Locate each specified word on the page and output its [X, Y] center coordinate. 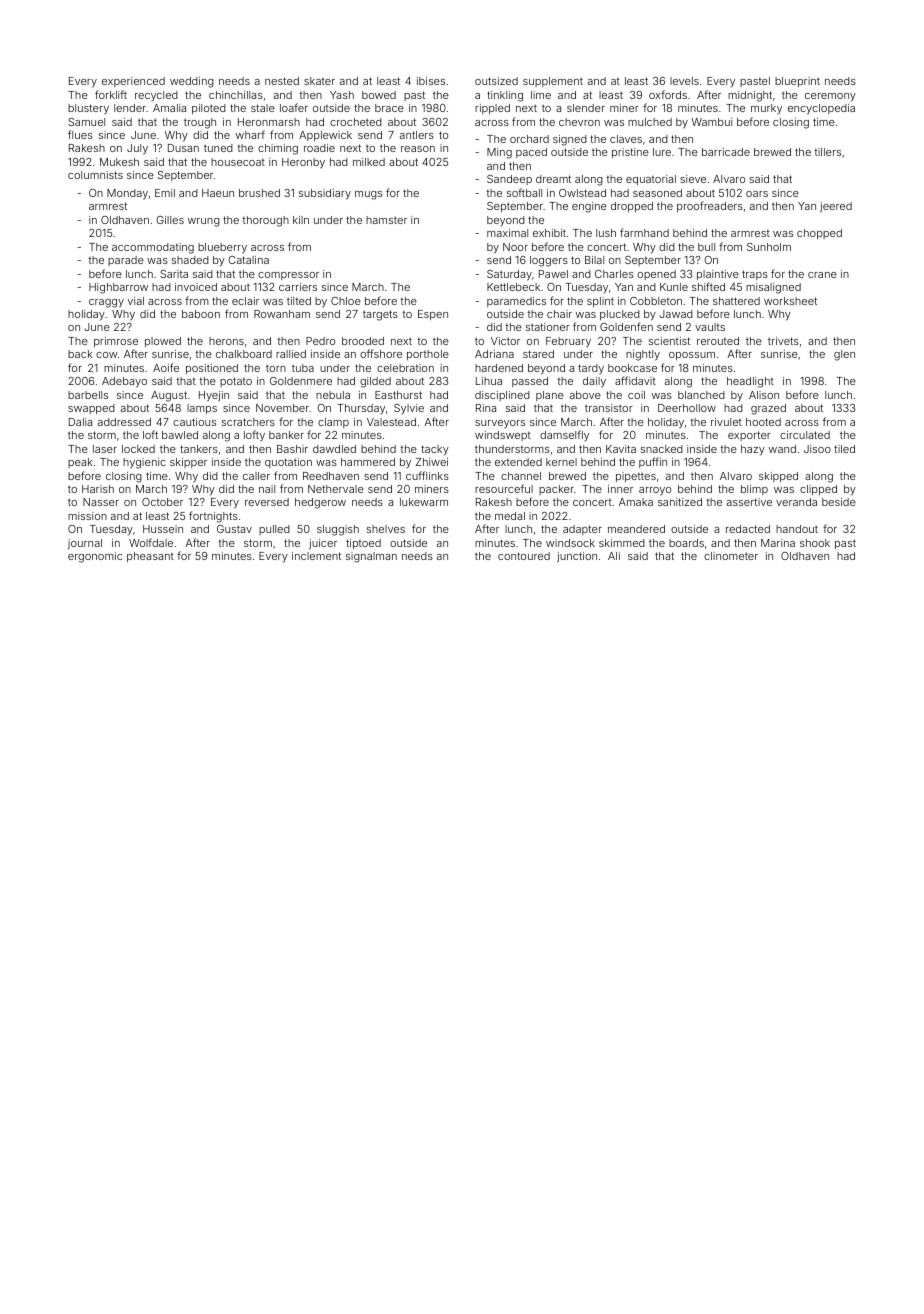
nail [267, 489]
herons [226, 341]
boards [686, 543]
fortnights [213, 517]
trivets [783, 341]
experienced [133, 82]
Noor [515, 247]
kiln [301, 220]
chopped [819, 234]
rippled [492, 109]
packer [556, 490]
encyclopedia [821, 109]
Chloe [346, 301]
